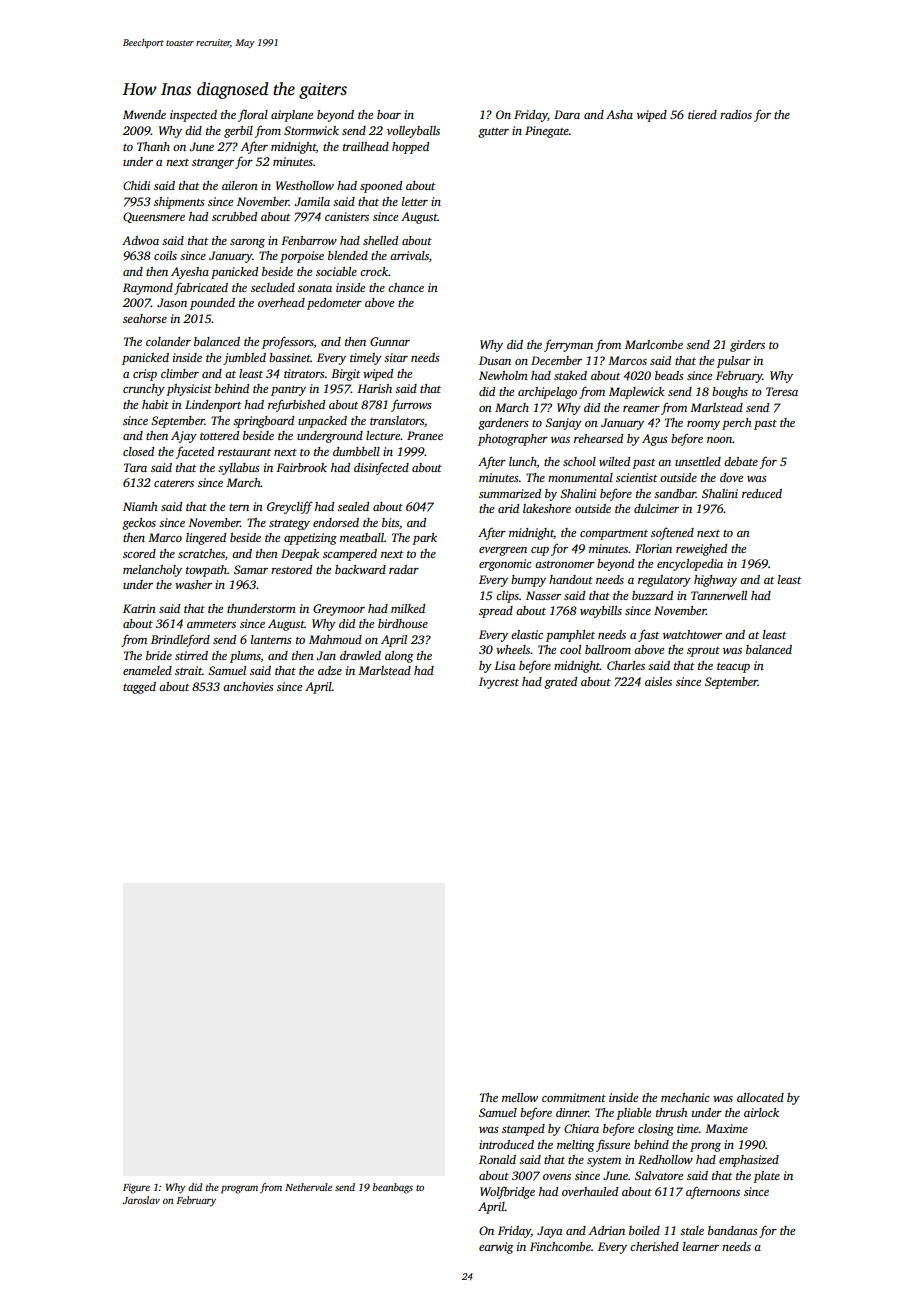  What do you see at coordinates (397, 420) in the screenshot?
I see `translators` at bounding box center [397, 420].
